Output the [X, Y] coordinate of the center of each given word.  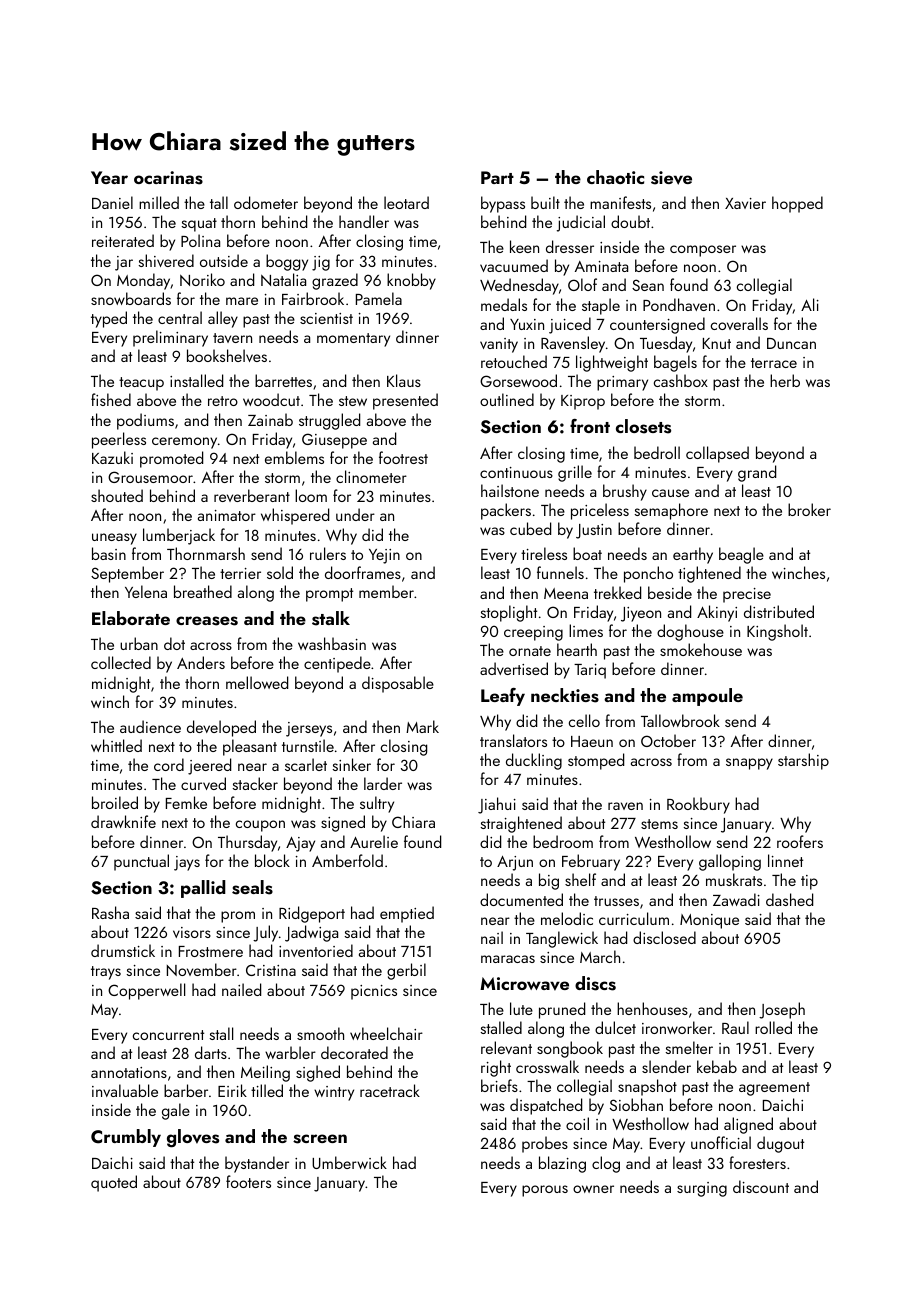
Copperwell [146, 991]
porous [545, 1191]
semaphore [671, 511]
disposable [398, 684]
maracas [508, 959]
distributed [779, 611]
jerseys [309, 729]
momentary [353, 340]
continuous [516, 472]
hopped [797, 204]
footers [248, 1181]
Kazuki [112, 457]
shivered [166, 260]
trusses [616, 901]
